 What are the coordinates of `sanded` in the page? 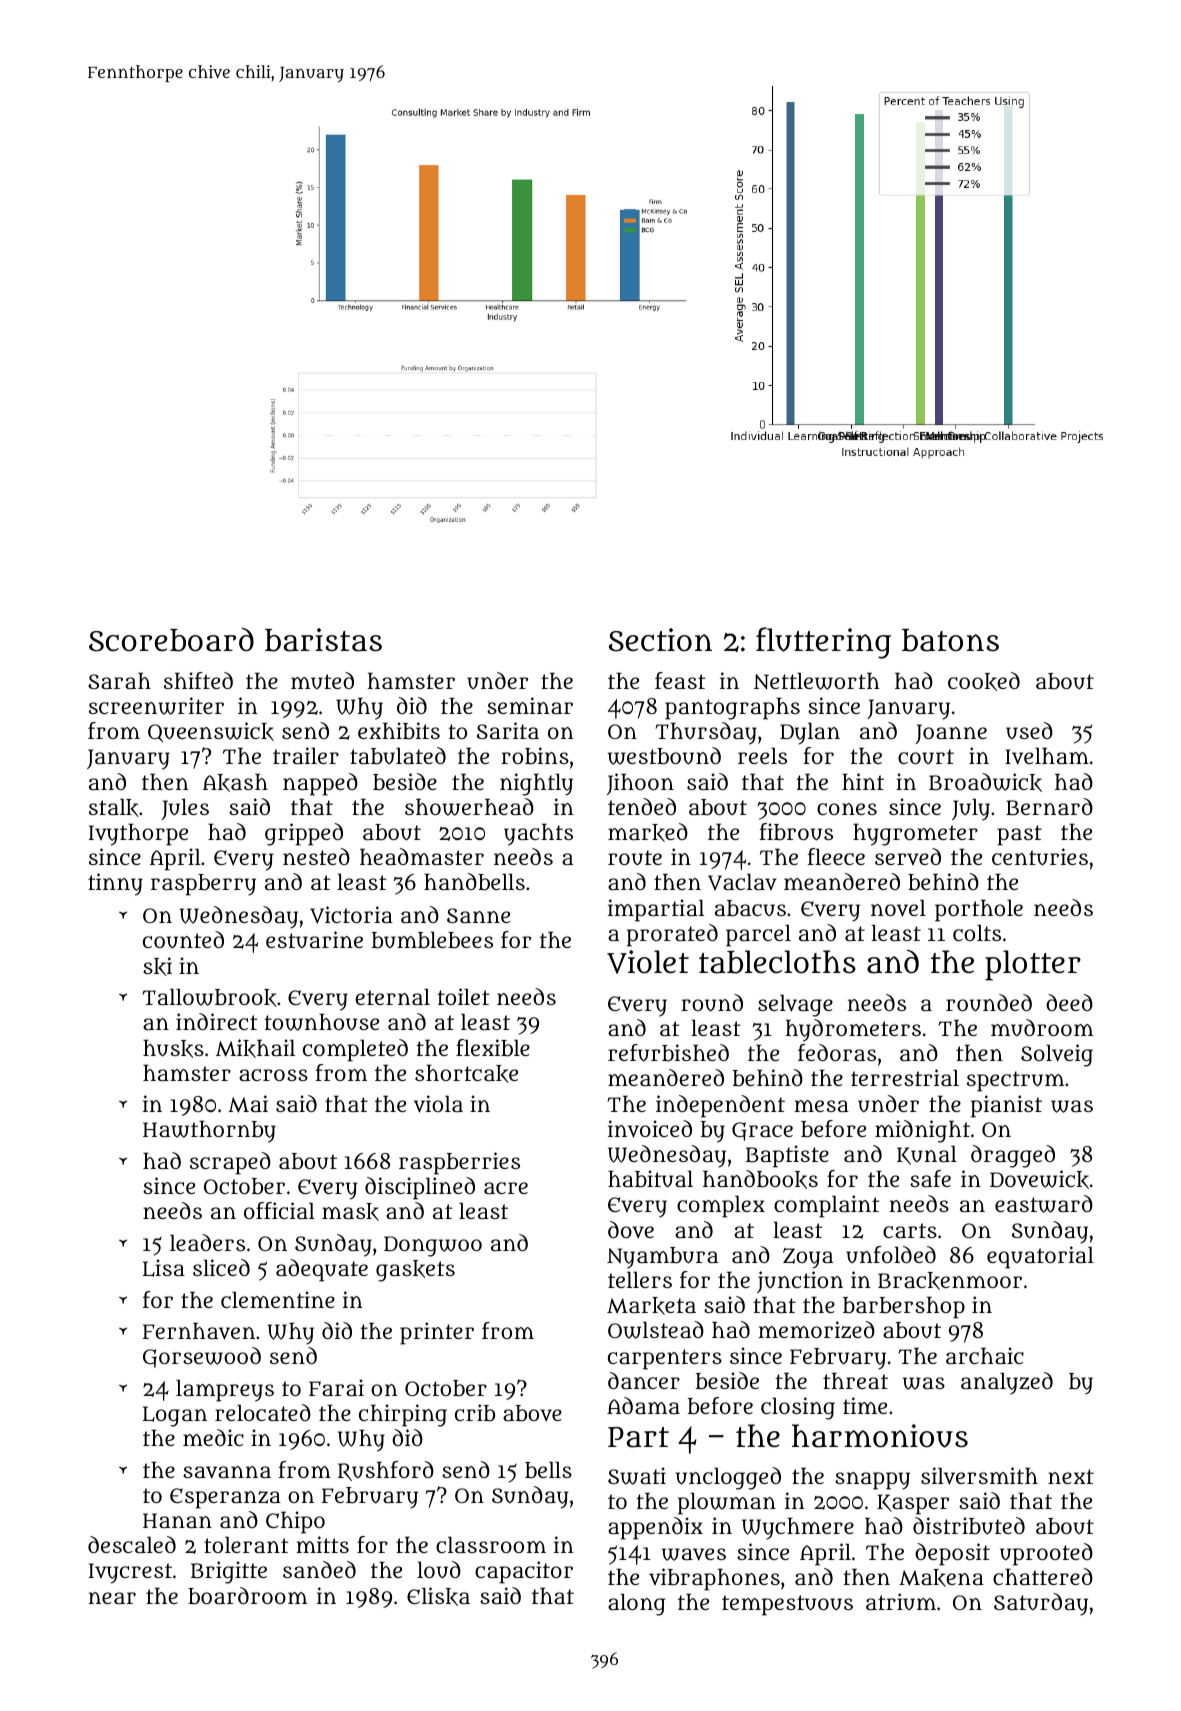 It's located at (319, 1569).
